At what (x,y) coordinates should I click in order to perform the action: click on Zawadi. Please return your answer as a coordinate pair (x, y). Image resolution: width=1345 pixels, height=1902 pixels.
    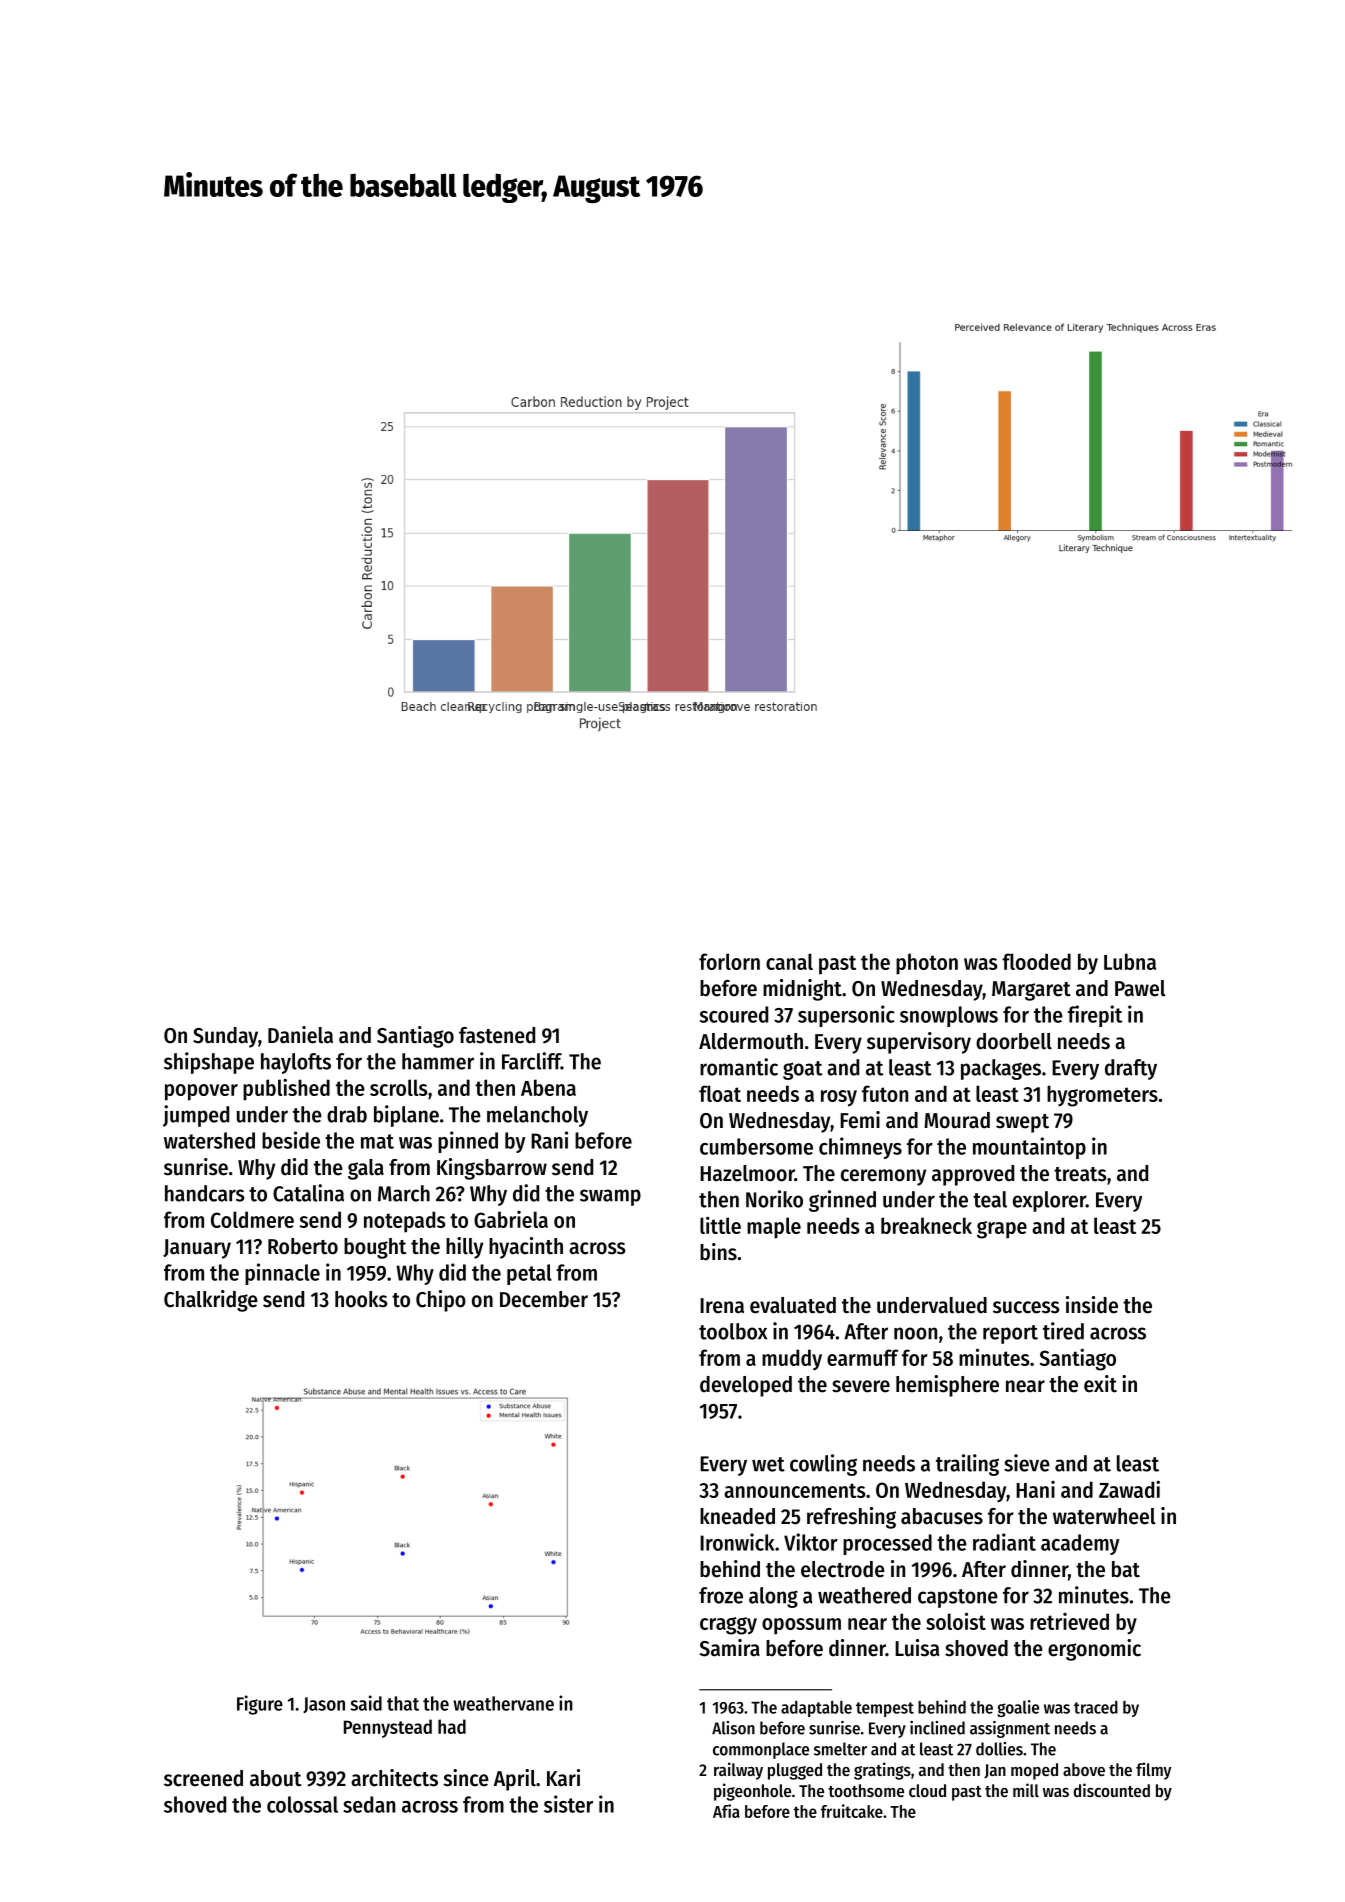
    Looking at the image, I should click on (1129, 1489).
